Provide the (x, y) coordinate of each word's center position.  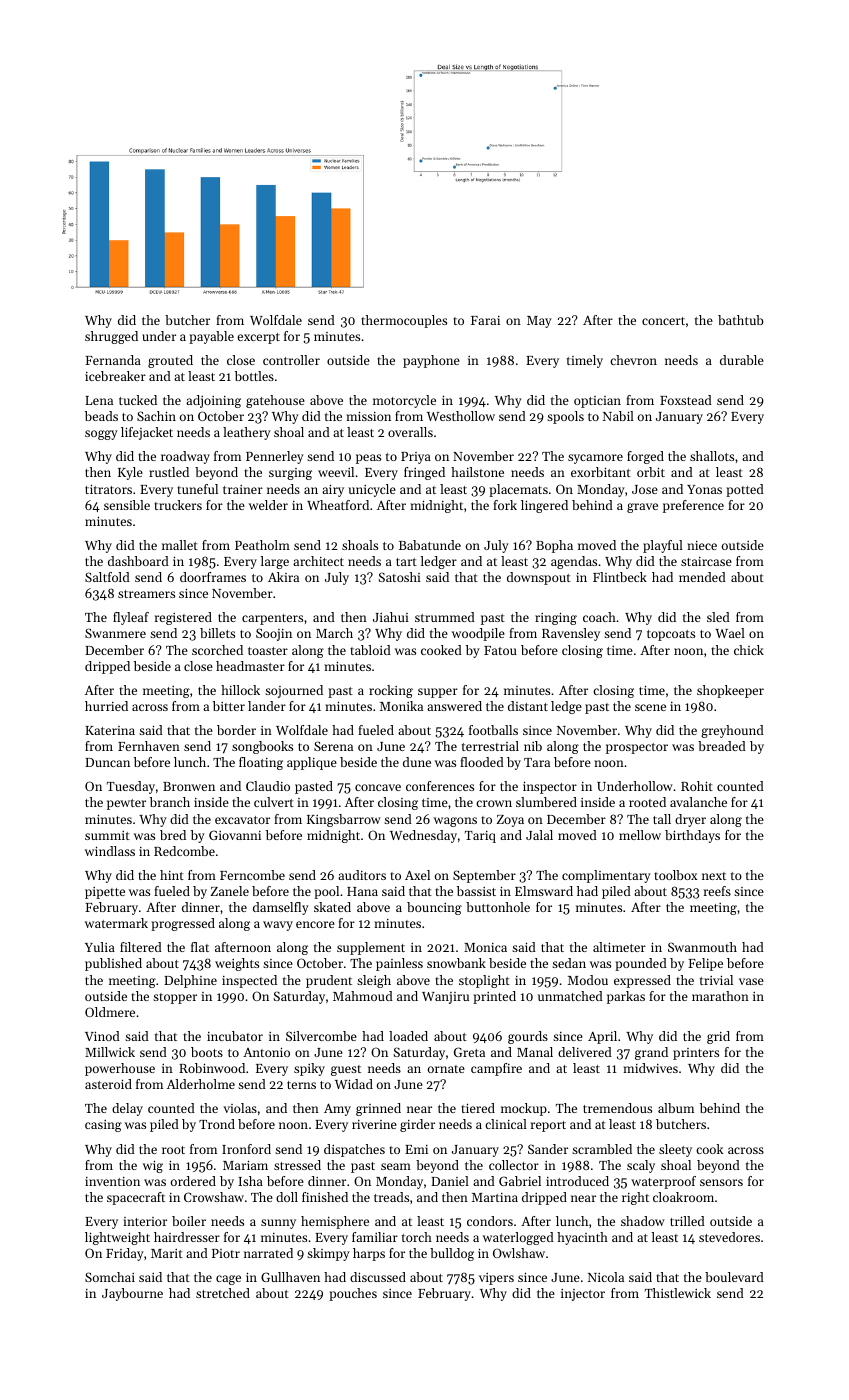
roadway (185, 457)
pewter (126, 804)
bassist (476, 891)
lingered (544, 506)
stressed (297, 1165)
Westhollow (461, 416)
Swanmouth (702, 947)
